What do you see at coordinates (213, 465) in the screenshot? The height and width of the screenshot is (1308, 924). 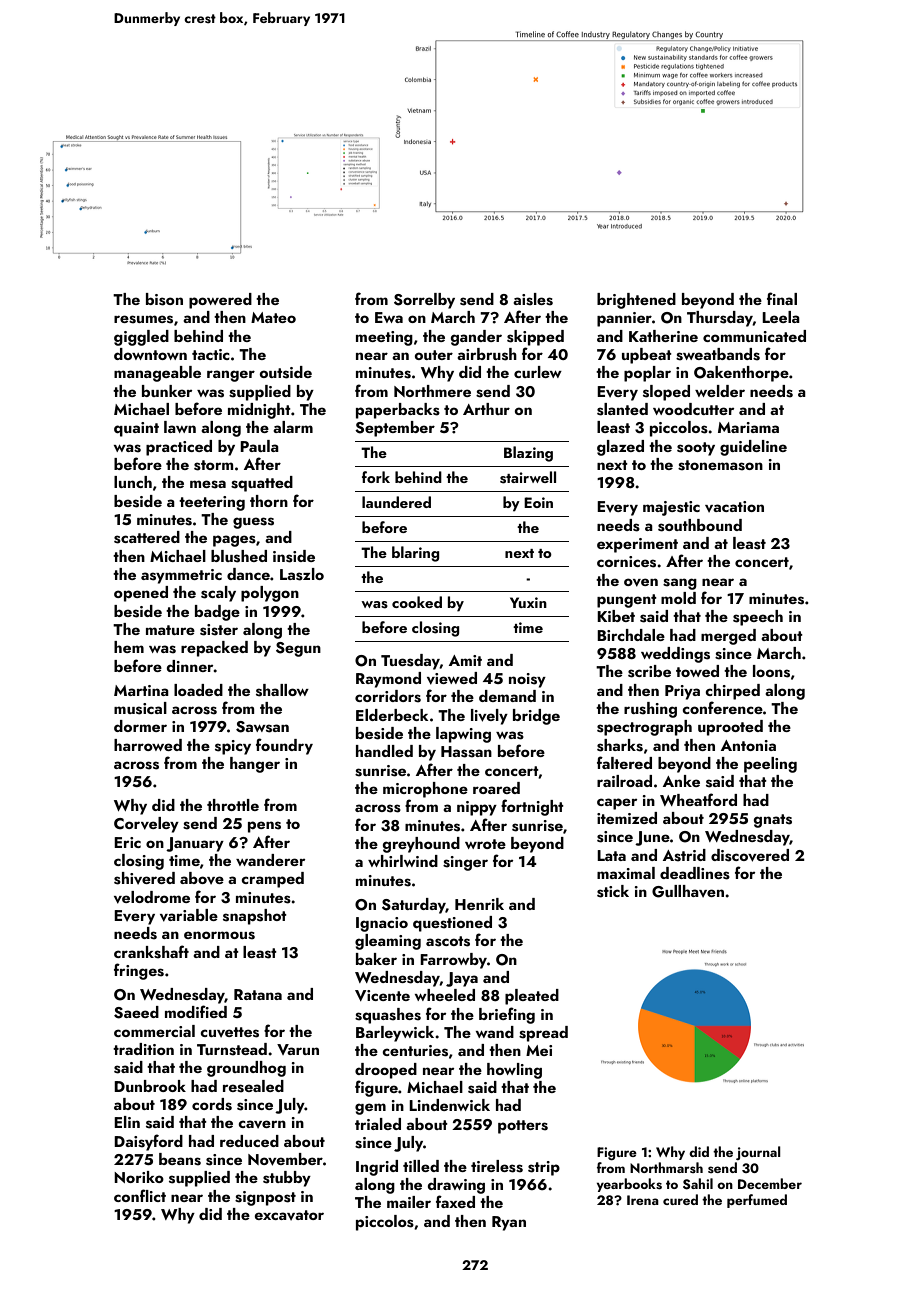 I see `storm` at bounding box center [213, 465].
